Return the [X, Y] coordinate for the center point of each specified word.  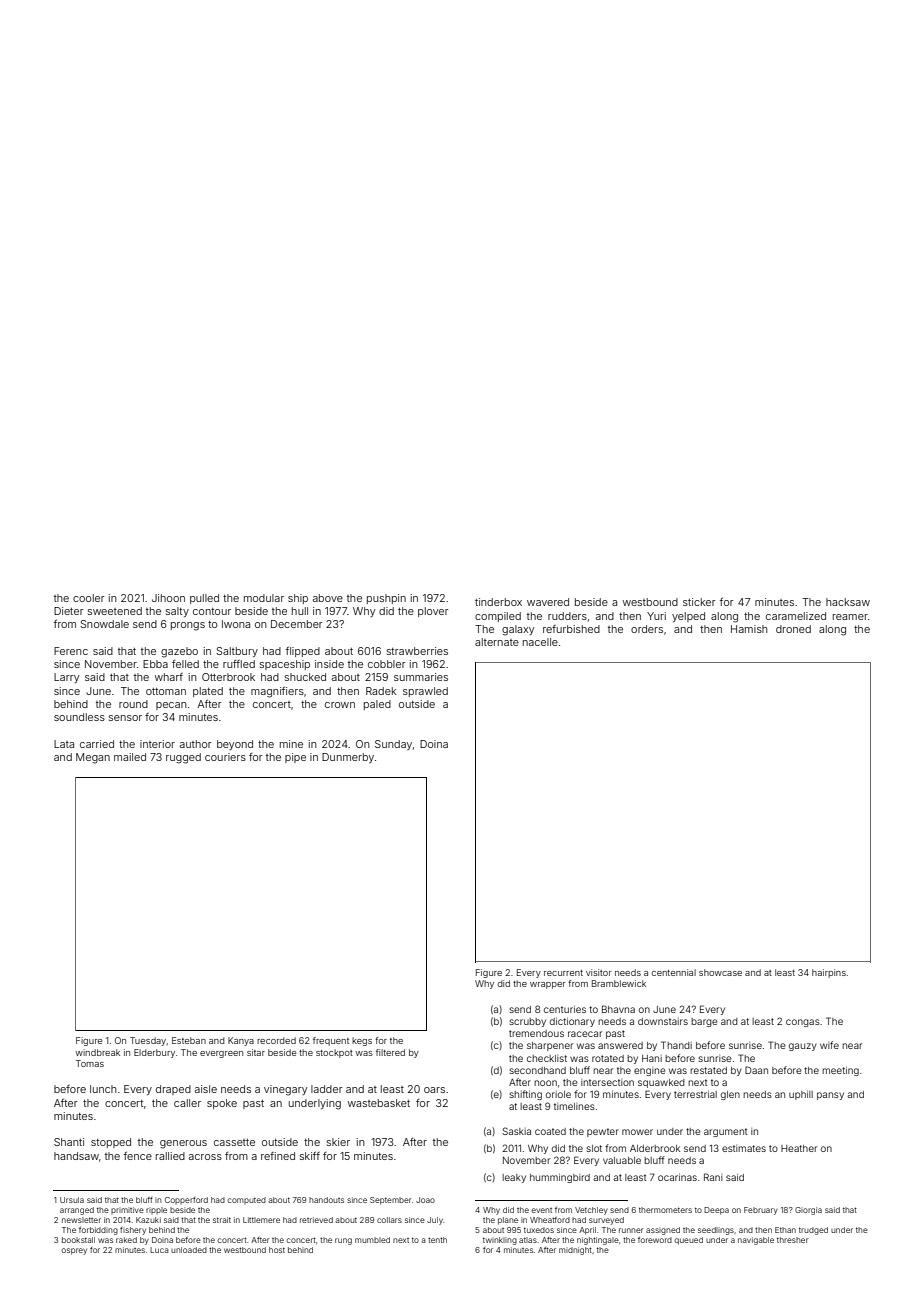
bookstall [78, 1240]
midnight [575, 1251]
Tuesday [148, 1041]
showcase [720, 972]
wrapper [547, 985]
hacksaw [848, 602]
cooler [89, 598]
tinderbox [498, 602]
